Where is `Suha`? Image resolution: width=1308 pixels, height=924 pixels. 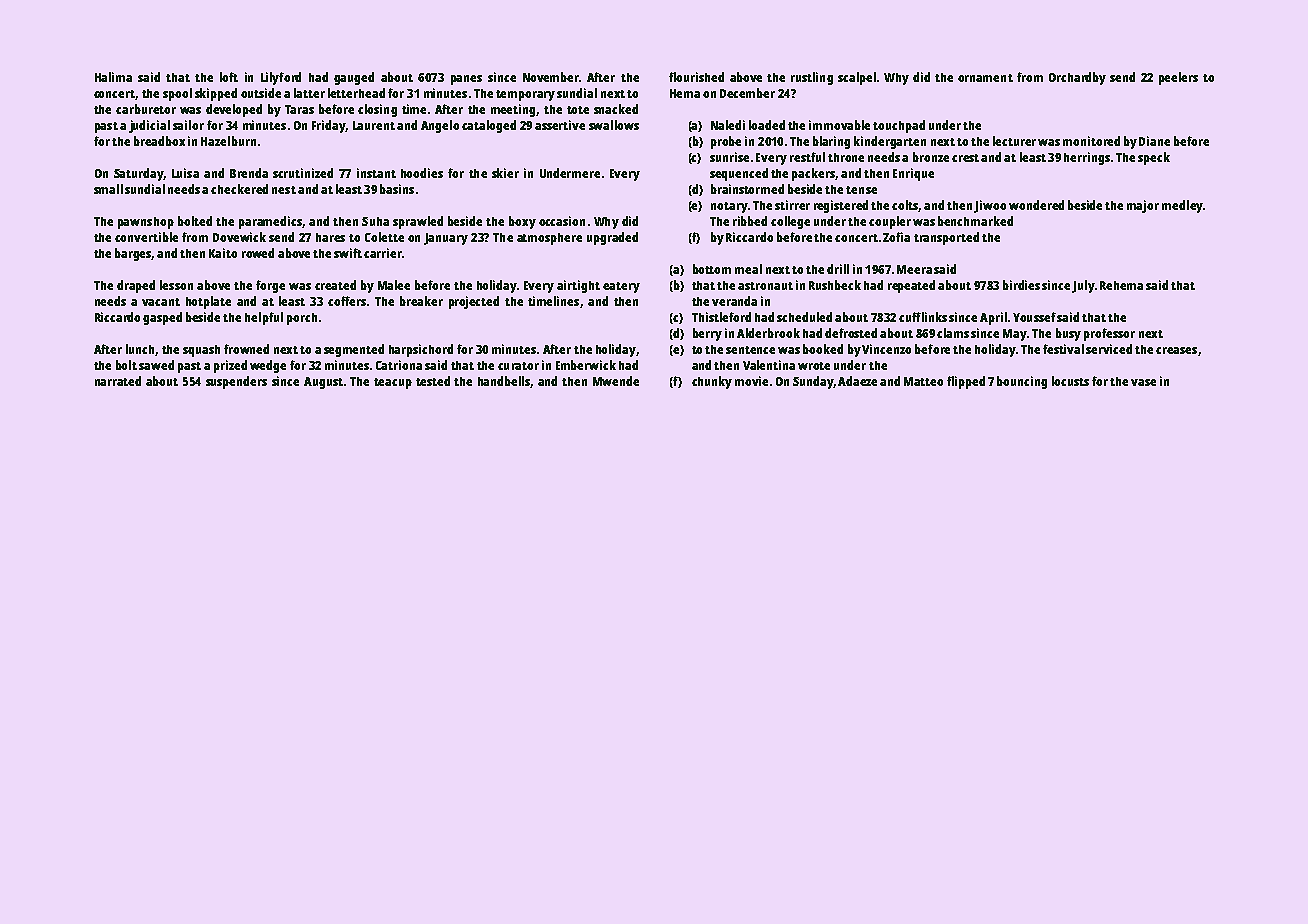
Suha is located at coordinates (375, 221).
